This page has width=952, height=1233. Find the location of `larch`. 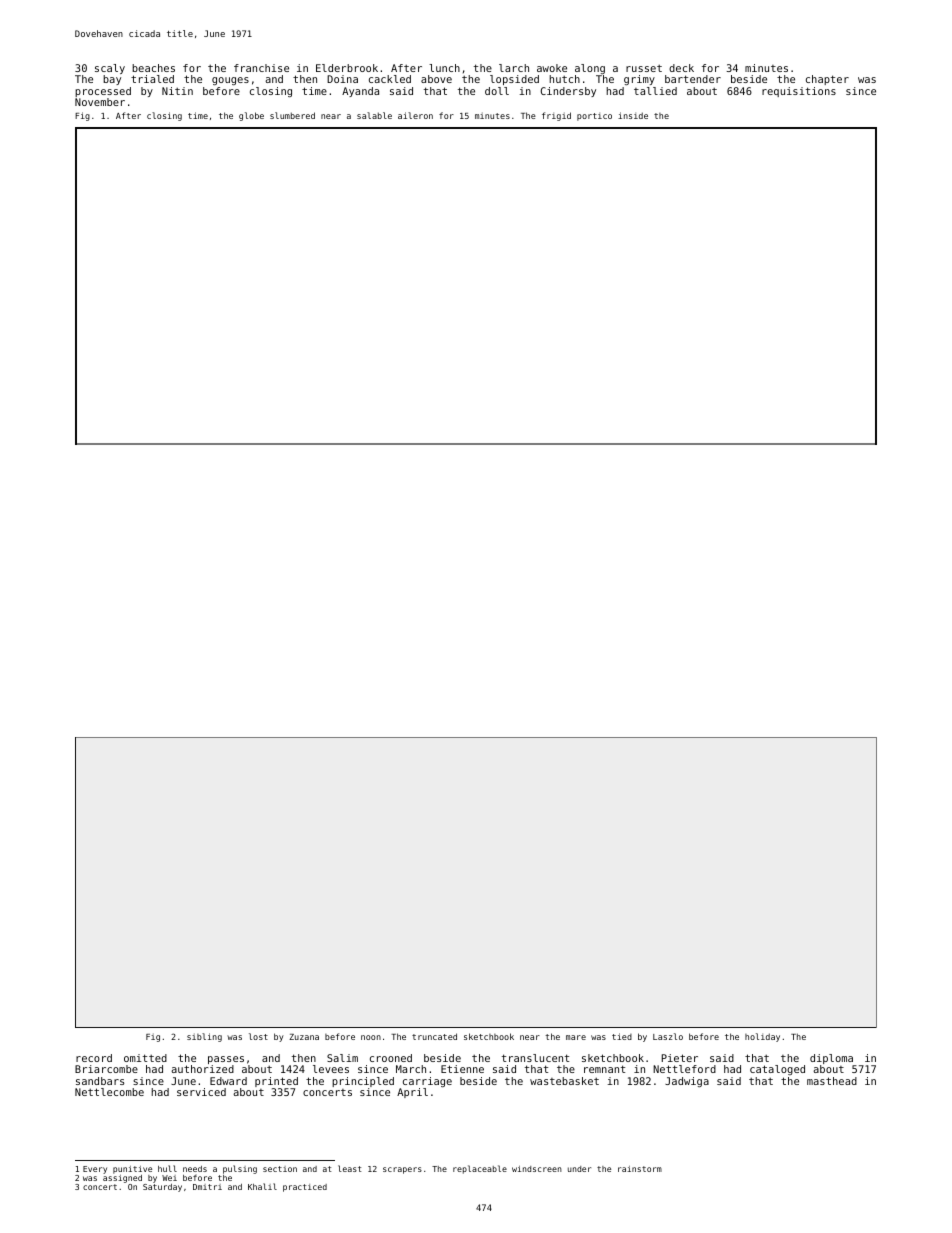

larch is located at coordinates (514, 68).
